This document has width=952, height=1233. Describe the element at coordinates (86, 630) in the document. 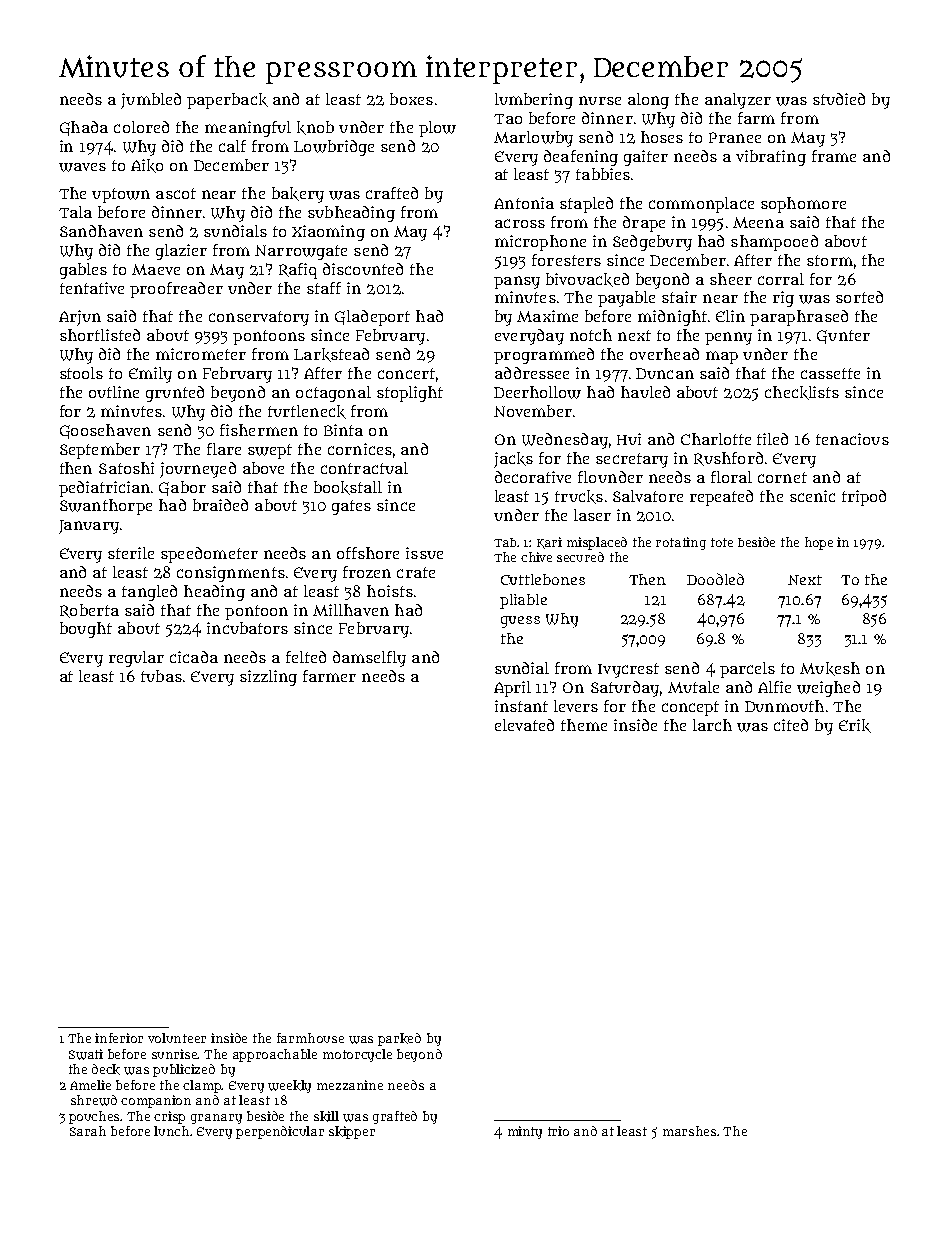

I see `bought` at that location.
